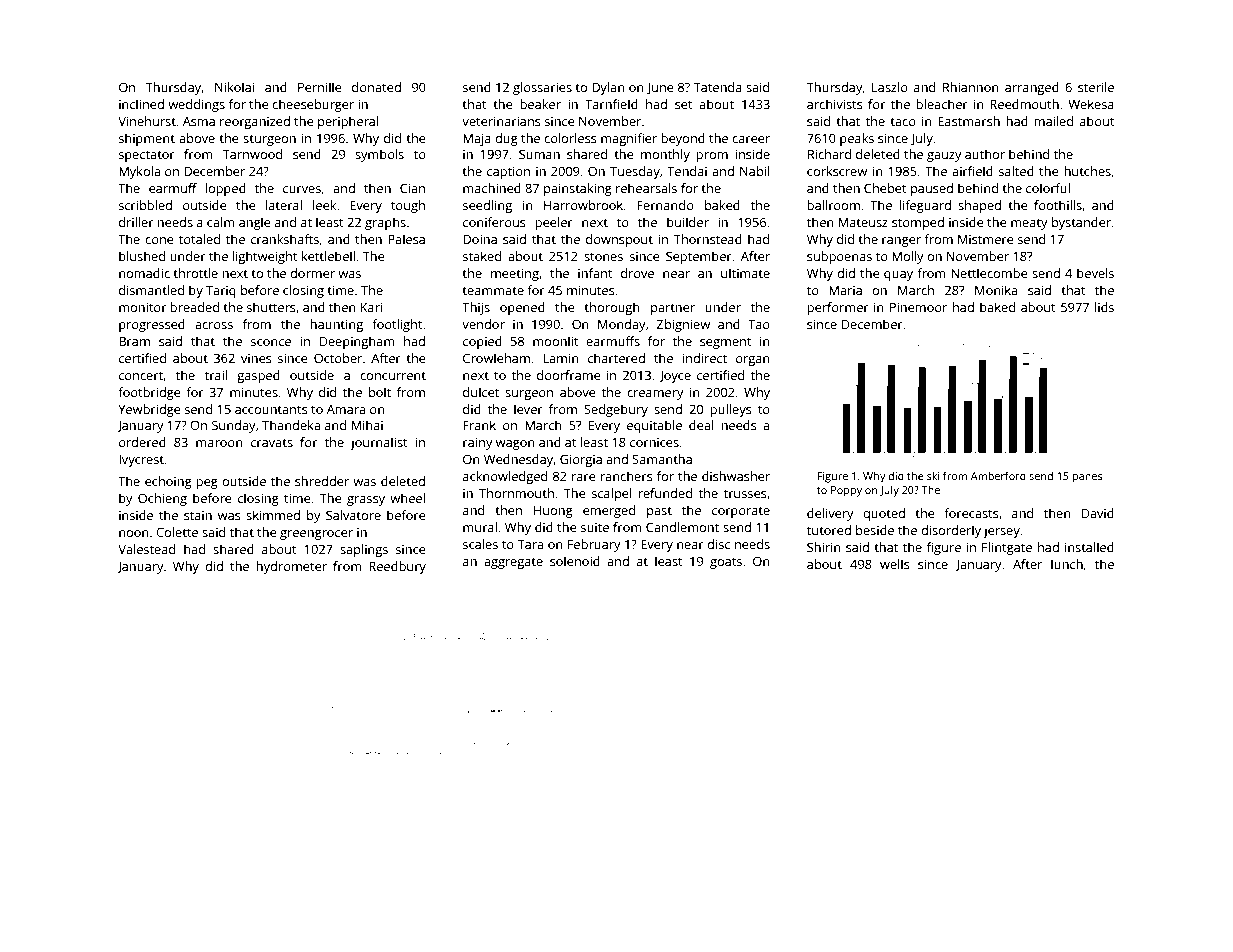 The width and height of the screenshot is (1233, 952). What do you see at coordinates (745, 273) in the screenshot?
I see `ultimate` at bounding box center [745, 273].
